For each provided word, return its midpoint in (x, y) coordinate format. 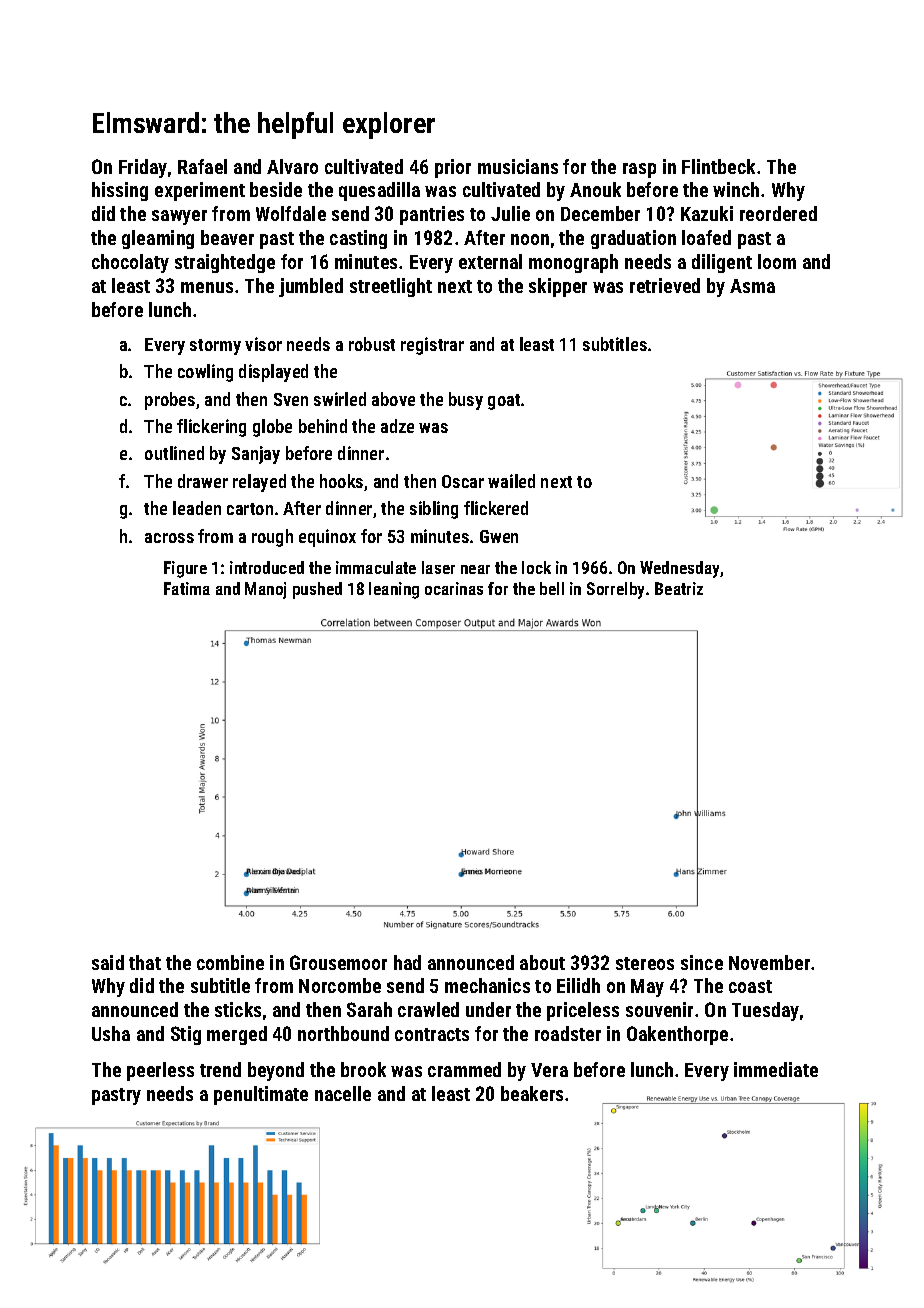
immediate (776, 1069)
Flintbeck (718, 166)
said (108, 962)
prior (453, 168)
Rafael (202, 166)
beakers (532, 1093)
